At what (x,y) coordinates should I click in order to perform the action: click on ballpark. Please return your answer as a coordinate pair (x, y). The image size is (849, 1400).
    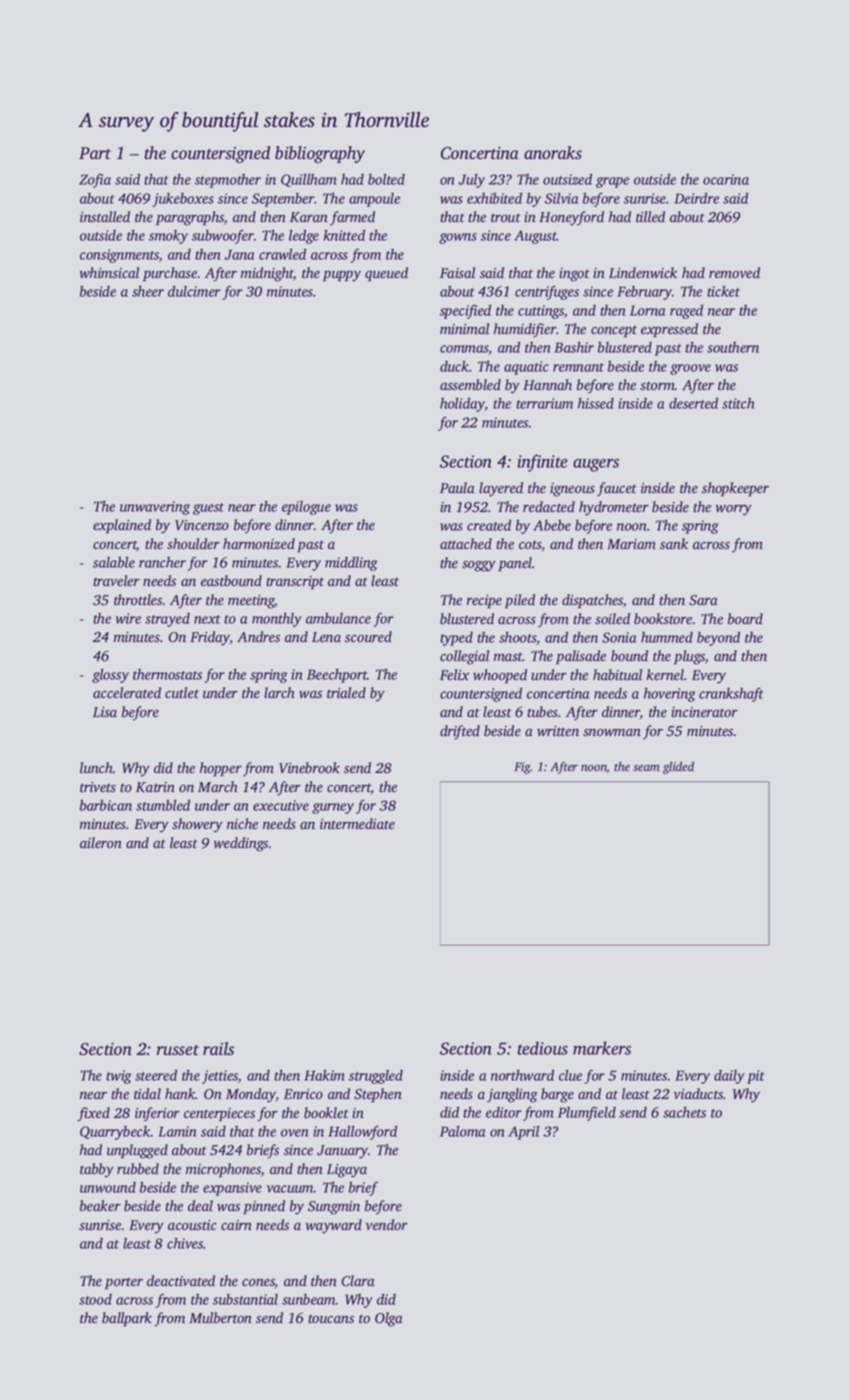
    Looking at the image, I should click on (127, 1319).
